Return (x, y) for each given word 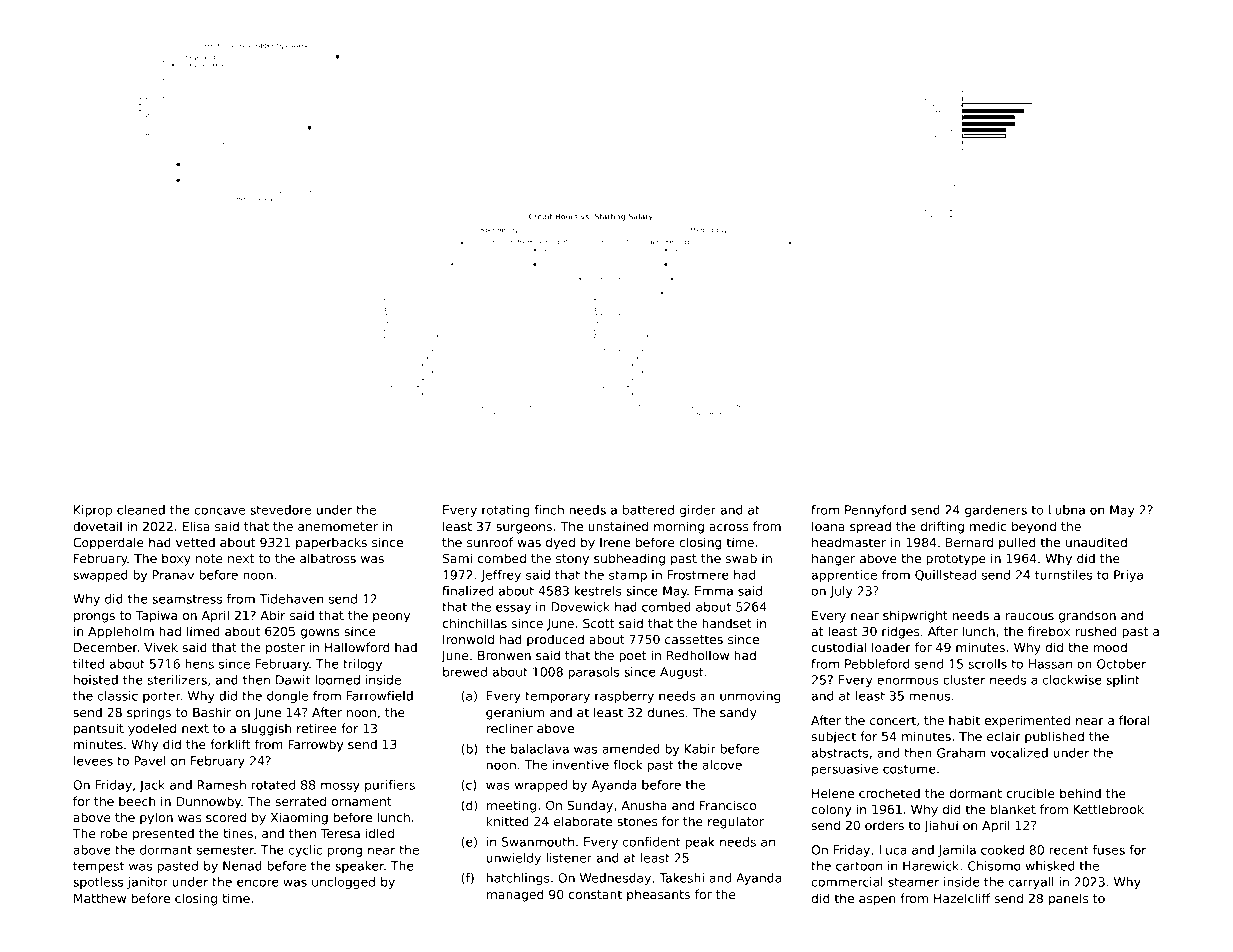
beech (137, 801)
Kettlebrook (1109, 809)
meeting (511, 806)
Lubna (1067, 510)
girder (698, 511)
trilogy (362, 665)
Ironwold (468, 639)
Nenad (242, 866)
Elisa (196, 526)
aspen (877, 901)
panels (1068, 899)
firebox (1049, 631)
